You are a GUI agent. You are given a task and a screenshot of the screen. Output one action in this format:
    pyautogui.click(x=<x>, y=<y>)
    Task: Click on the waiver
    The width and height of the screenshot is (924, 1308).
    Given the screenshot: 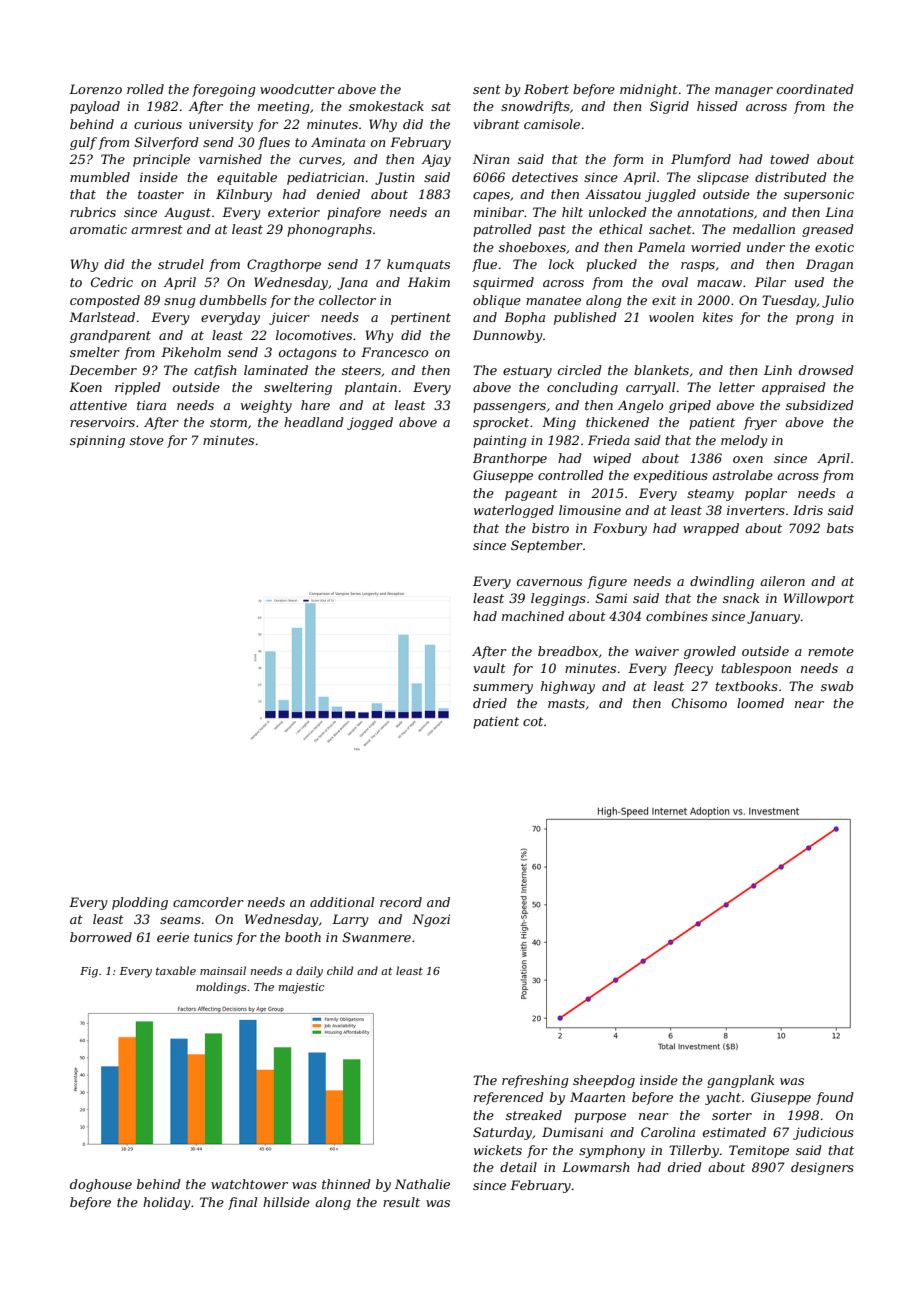 What is the action you would take?
    pyautogui.click(x=657, y=651)
